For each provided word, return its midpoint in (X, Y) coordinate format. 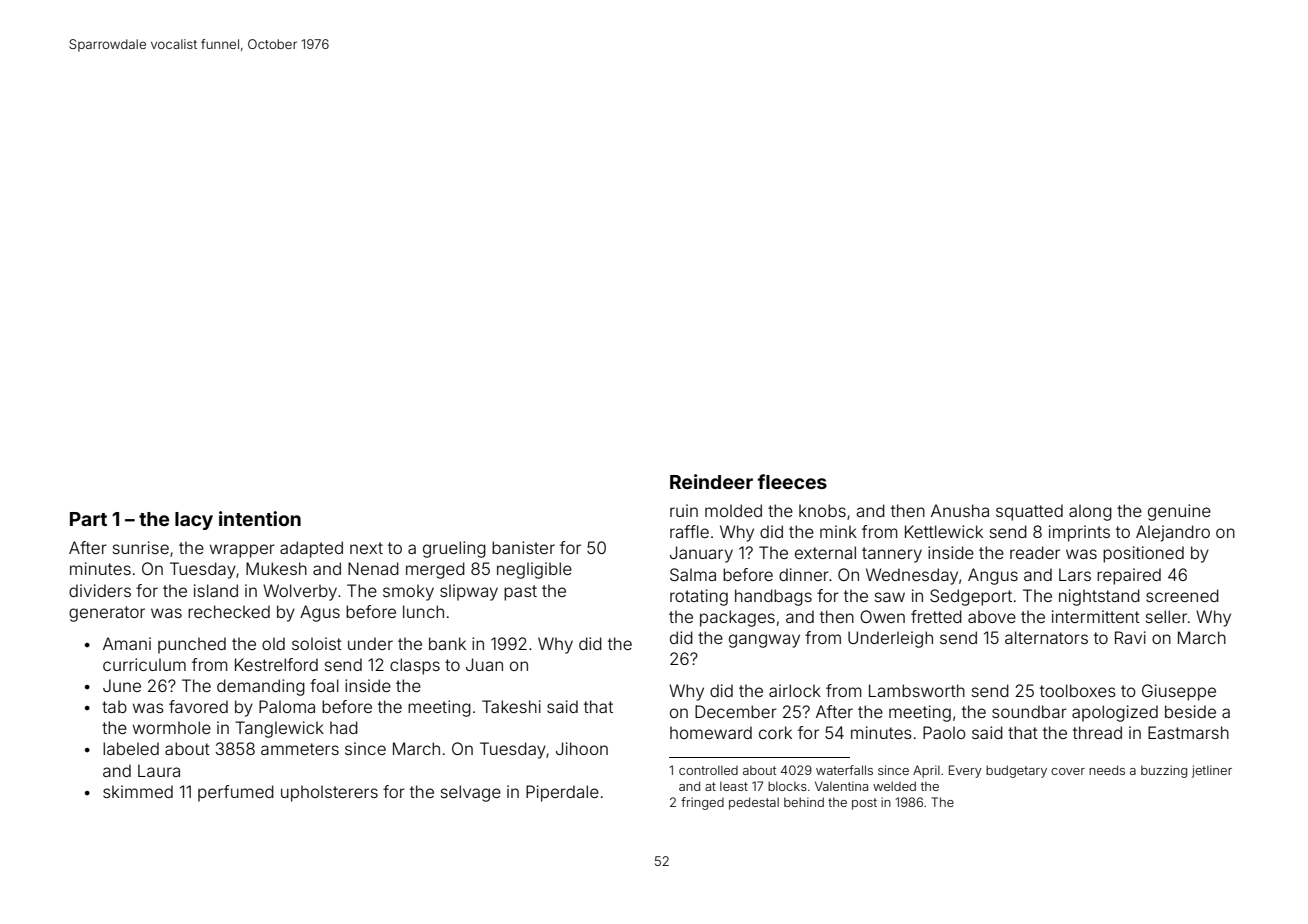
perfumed (236, 793)
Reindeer (711, 481)
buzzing (1164, 771)
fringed (702, 803)
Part (88, 519)
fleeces (792, 481)
